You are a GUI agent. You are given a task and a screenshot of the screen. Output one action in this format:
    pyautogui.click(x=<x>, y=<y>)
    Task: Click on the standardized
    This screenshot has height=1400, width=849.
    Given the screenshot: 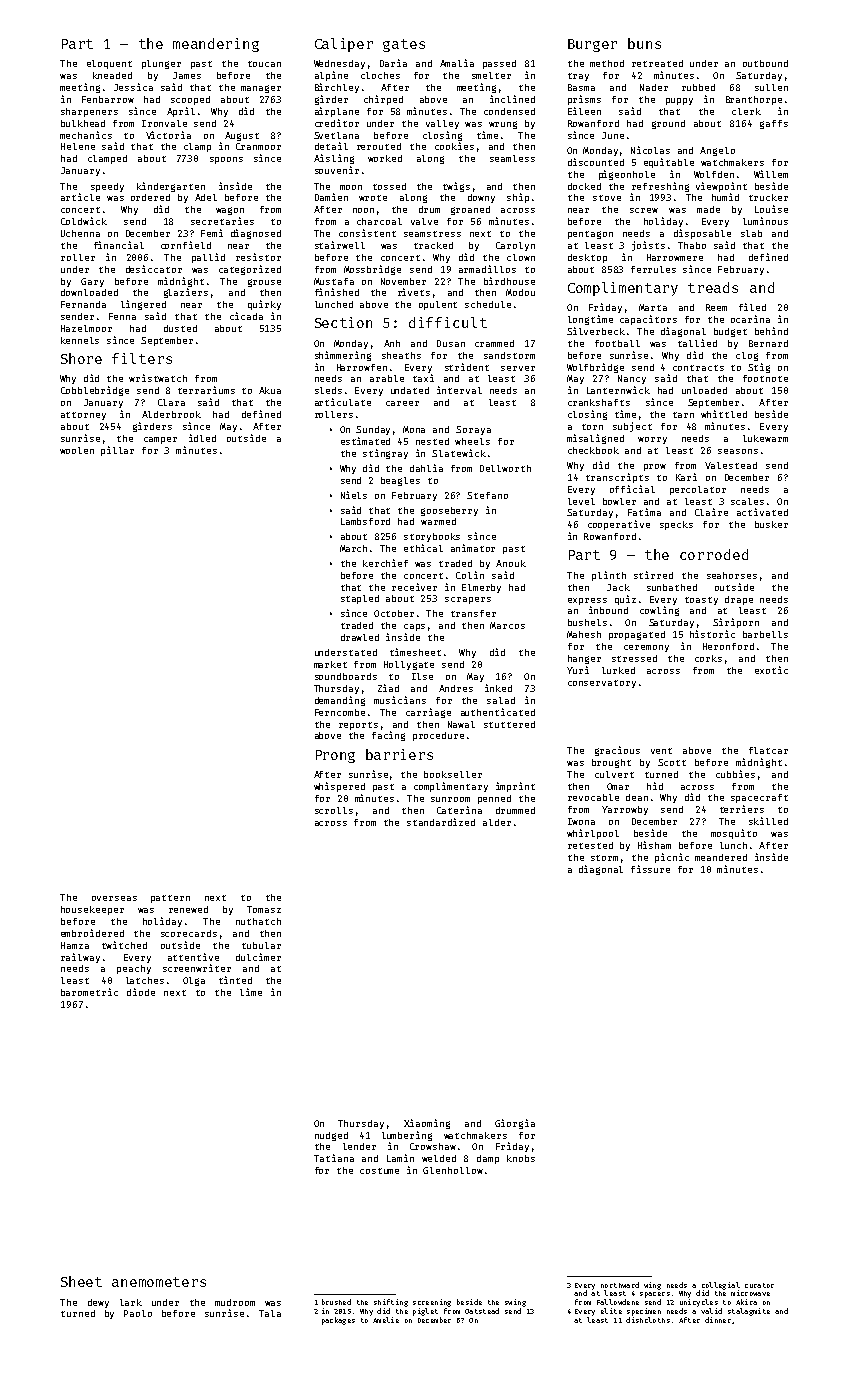 What is the action you would take?
    pyautogui.click(x=441, y=822)
